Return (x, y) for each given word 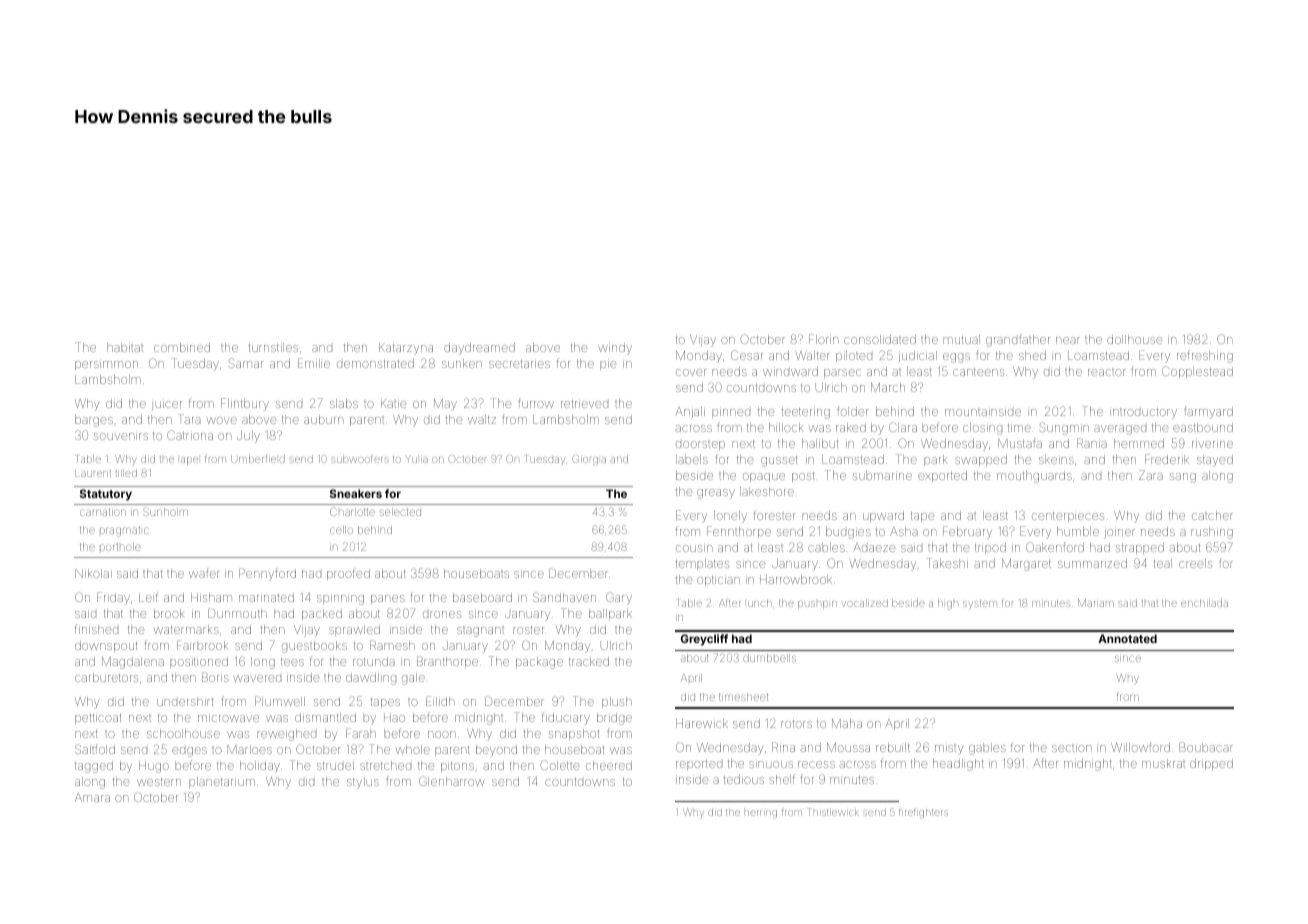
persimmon (106, 365)
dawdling (371, 679)
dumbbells (769, 658)
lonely (730, 517)
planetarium (222, 782)
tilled (126, 473)
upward (883, 516)
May (445, 405)
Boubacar (1206, 747)
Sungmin (1064, 428)
